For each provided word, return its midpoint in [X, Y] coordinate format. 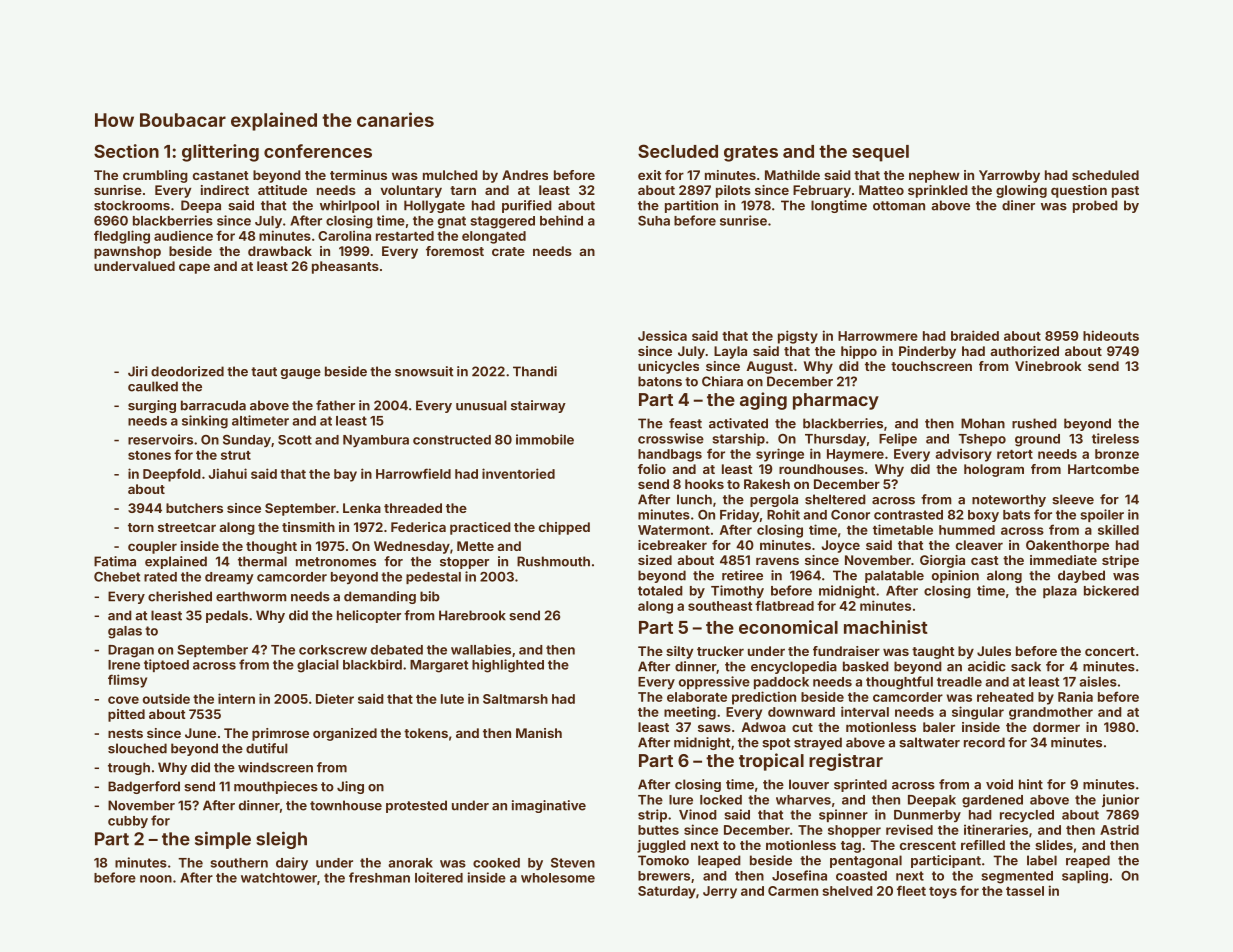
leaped [719, 861]
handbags [670, 455]
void [999, 784]
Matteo [881, 190]
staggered [502, 222]
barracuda [213, 405]
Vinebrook [1048, 366]
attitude [282, 190]
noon [156, 879]
